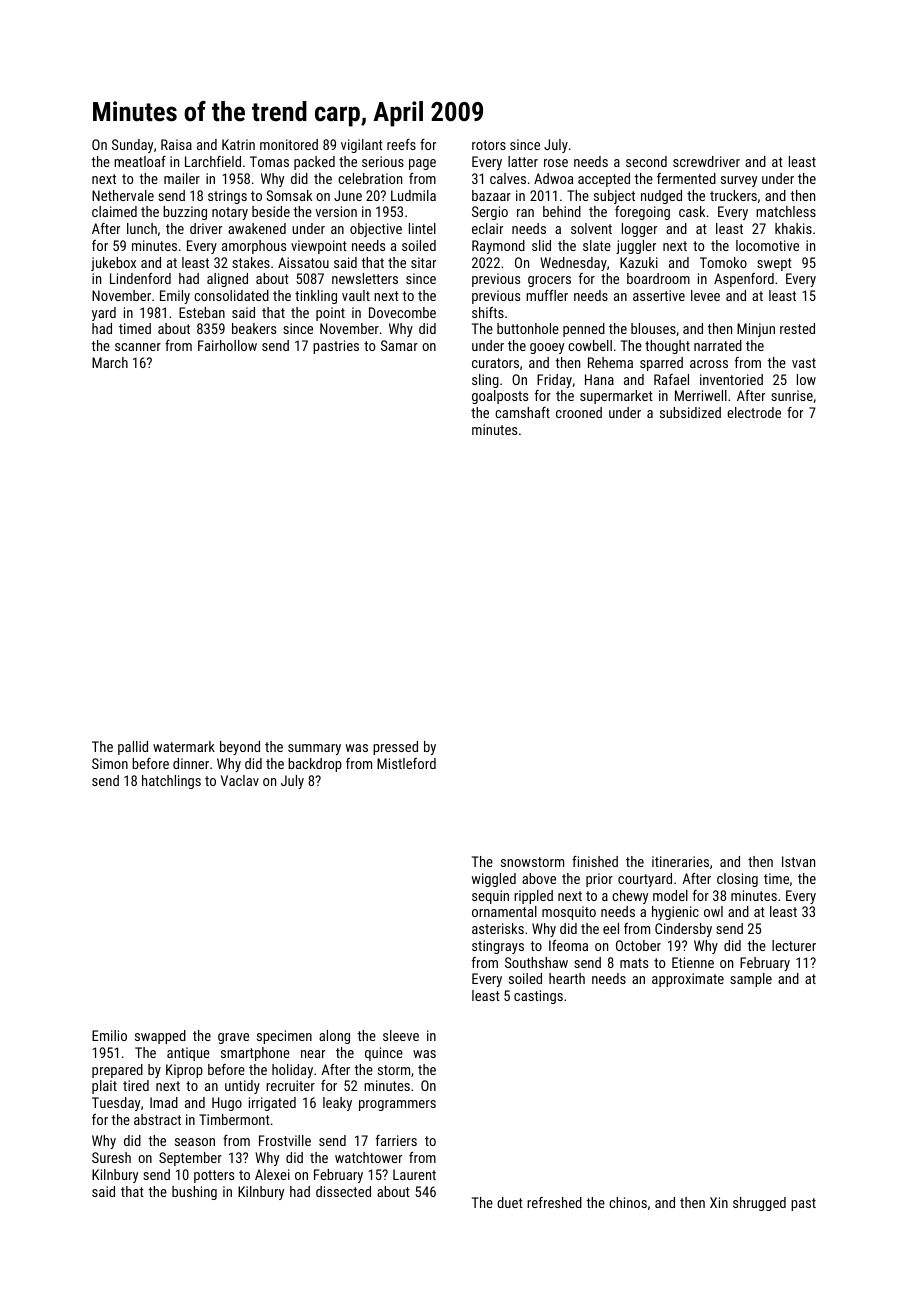 The height and width of the image is (1316, 908). Describe the element at coordinates (522, 412) in the image. I see `camshaft` at that location.
